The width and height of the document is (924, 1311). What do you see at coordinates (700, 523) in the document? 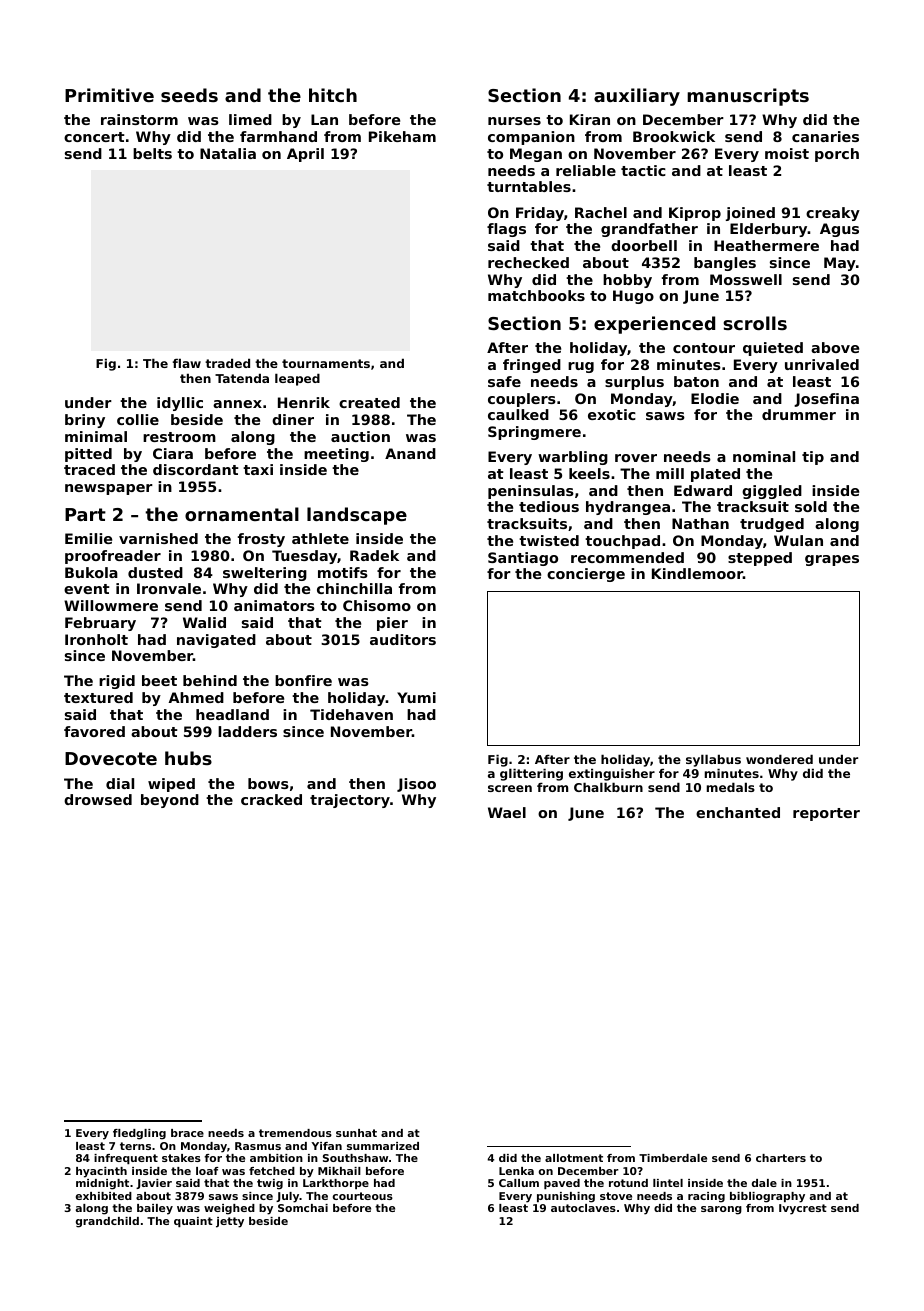
I see `Nathan` at bounding box center [700, 523].
